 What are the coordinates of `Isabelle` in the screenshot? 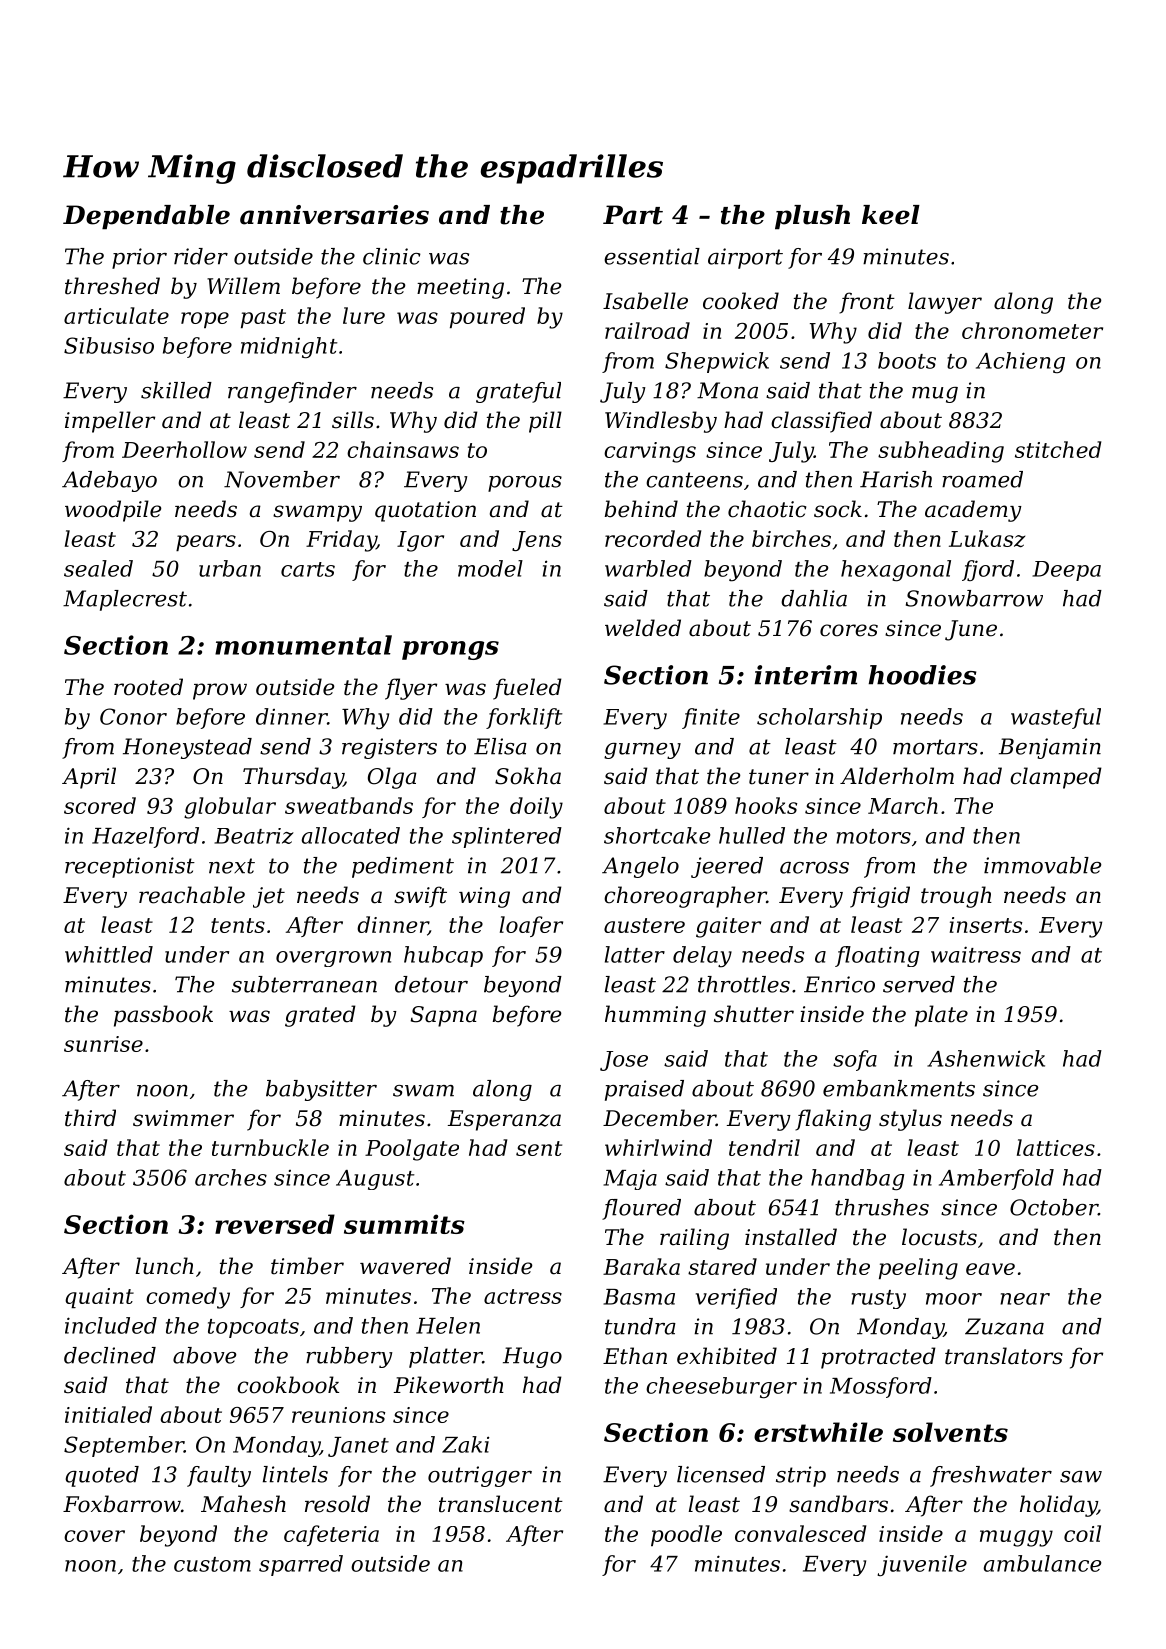 It's located at (645, 301).
